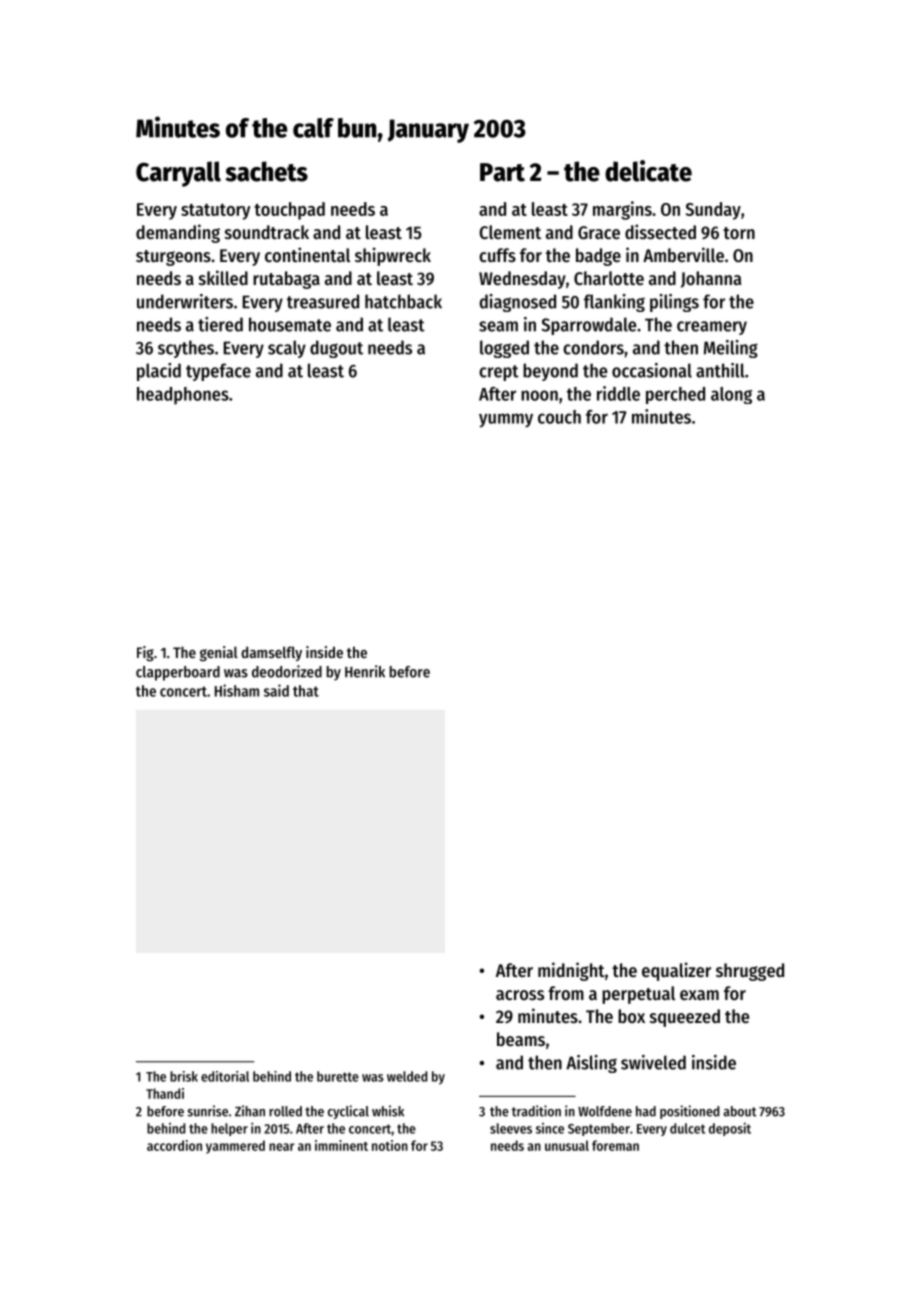 The image size is (924, 1311). I want to click on editorial, so click(225, 1076).
